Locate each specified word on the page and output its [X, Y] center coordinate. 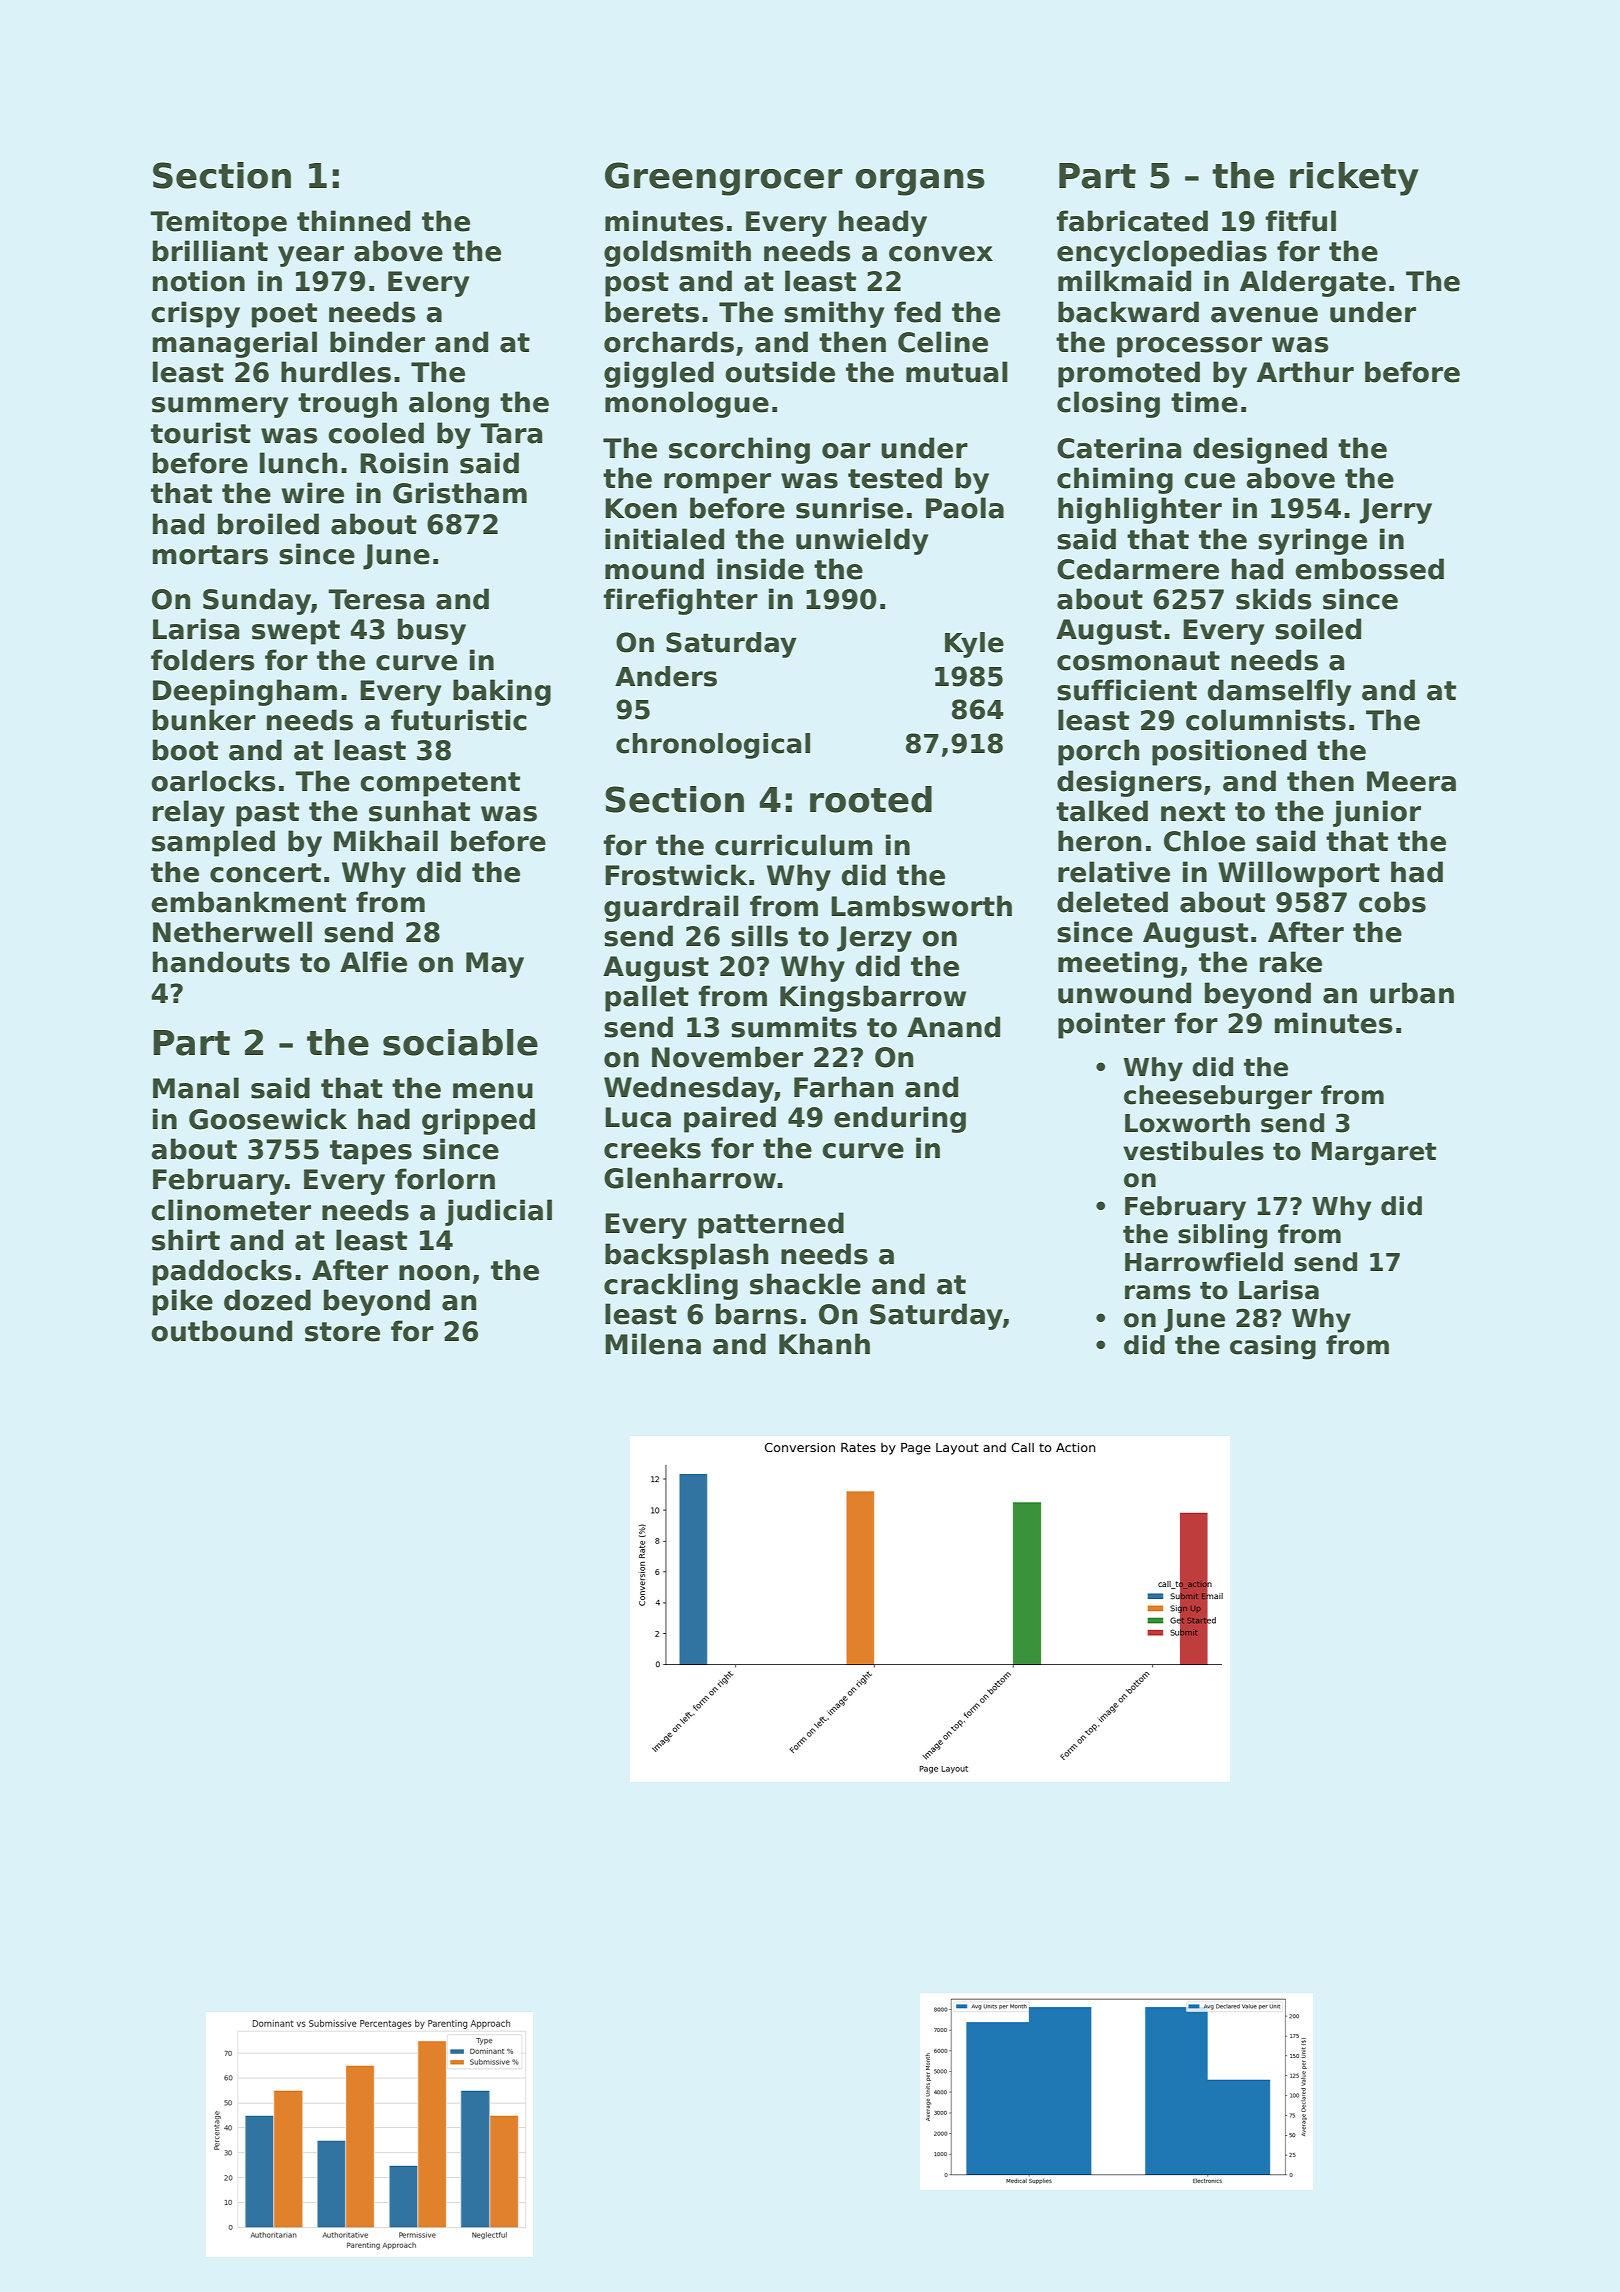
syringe [1312, 541]
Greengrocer [724, 179]
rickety [1354, 179]
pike [183, 1302]
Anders [666, 676]
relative [1114, 872]
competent [440, 784]
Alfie [373, 962]
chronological [713, 746]
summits [794, 1027]
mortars [210, 555]
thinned [353, 221]
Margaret [1374, 1154]
